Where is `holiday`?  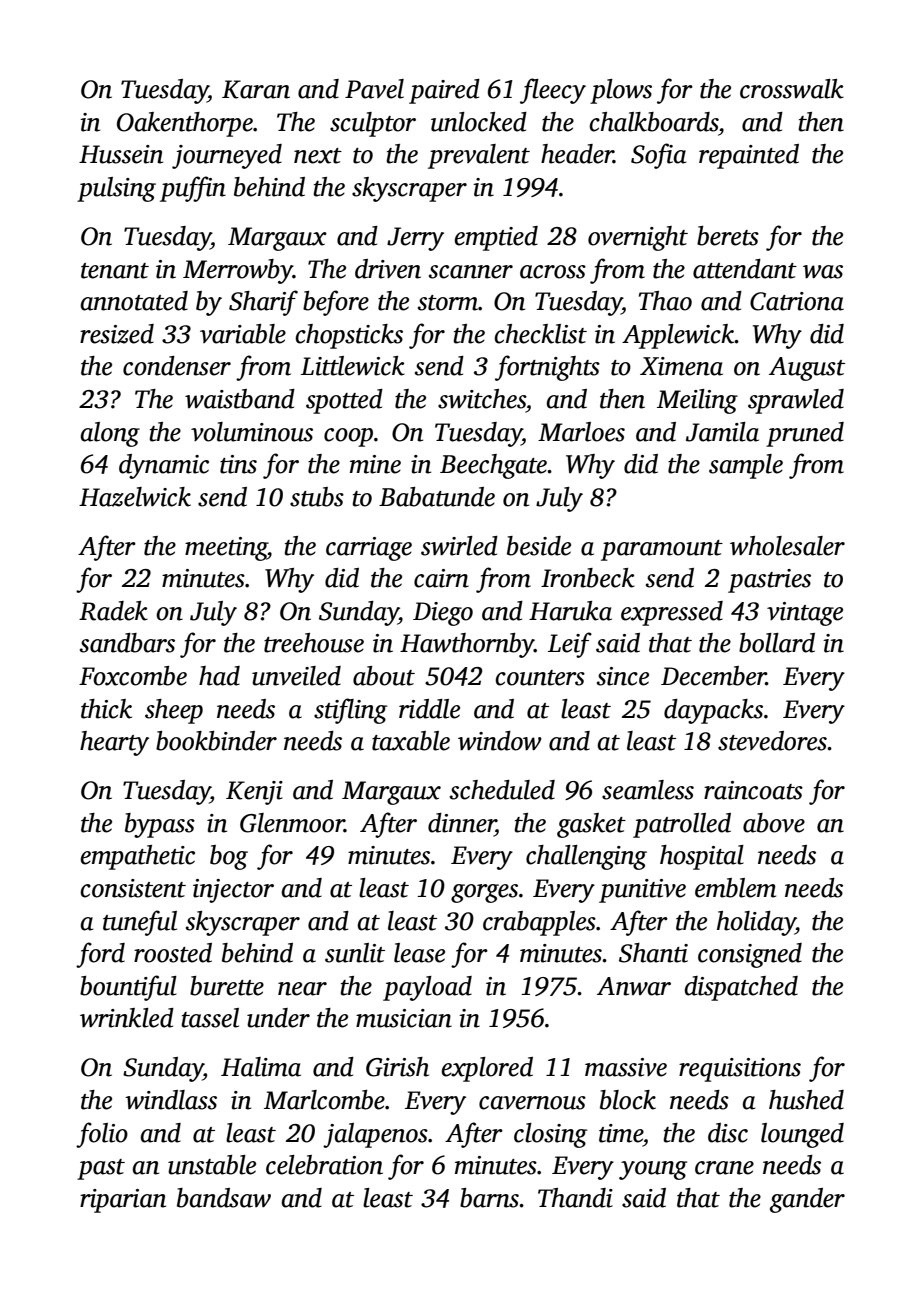
holiday is located at coordinates (756, 923).
